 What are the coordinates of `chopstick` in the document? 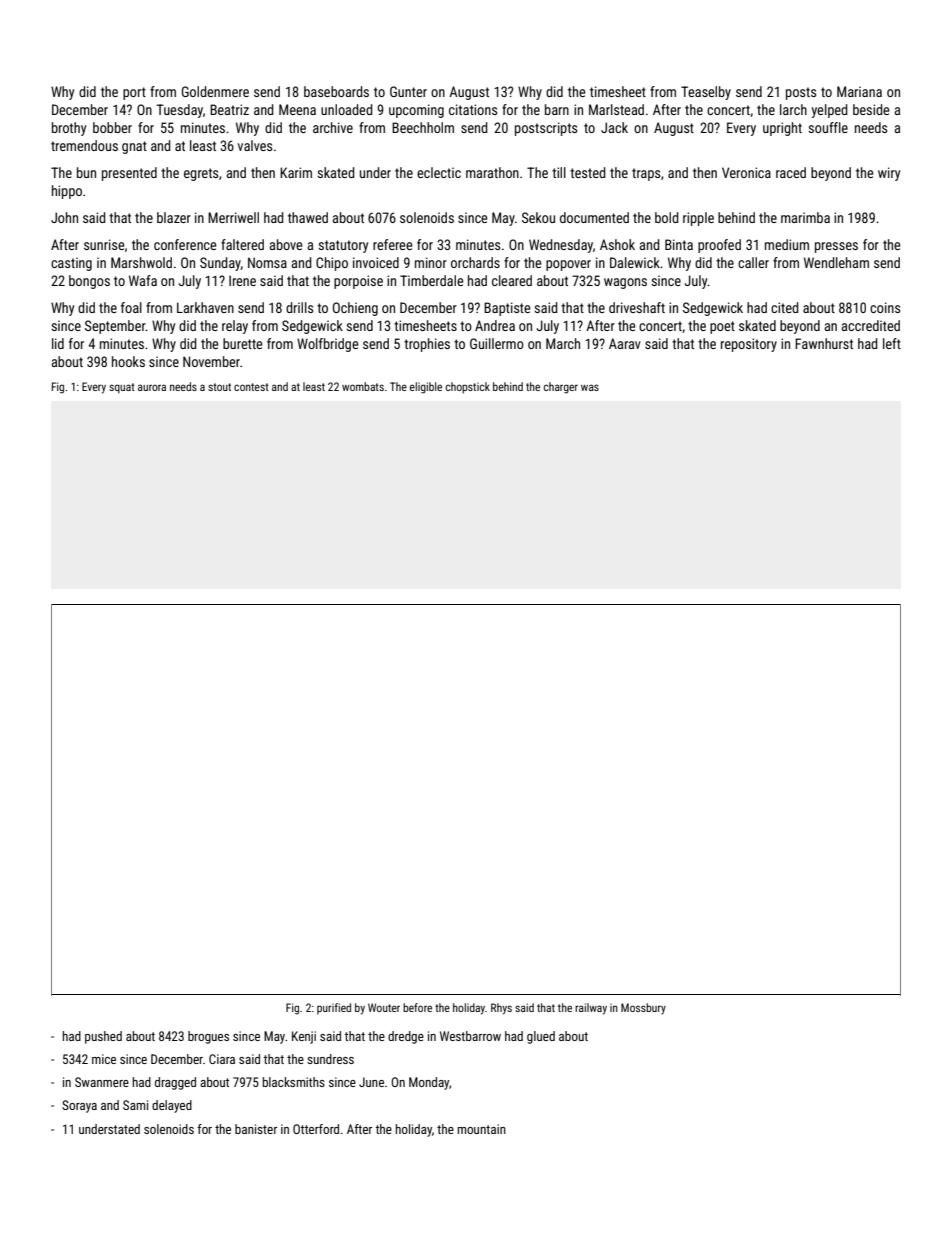 It's located at (468, 388).
